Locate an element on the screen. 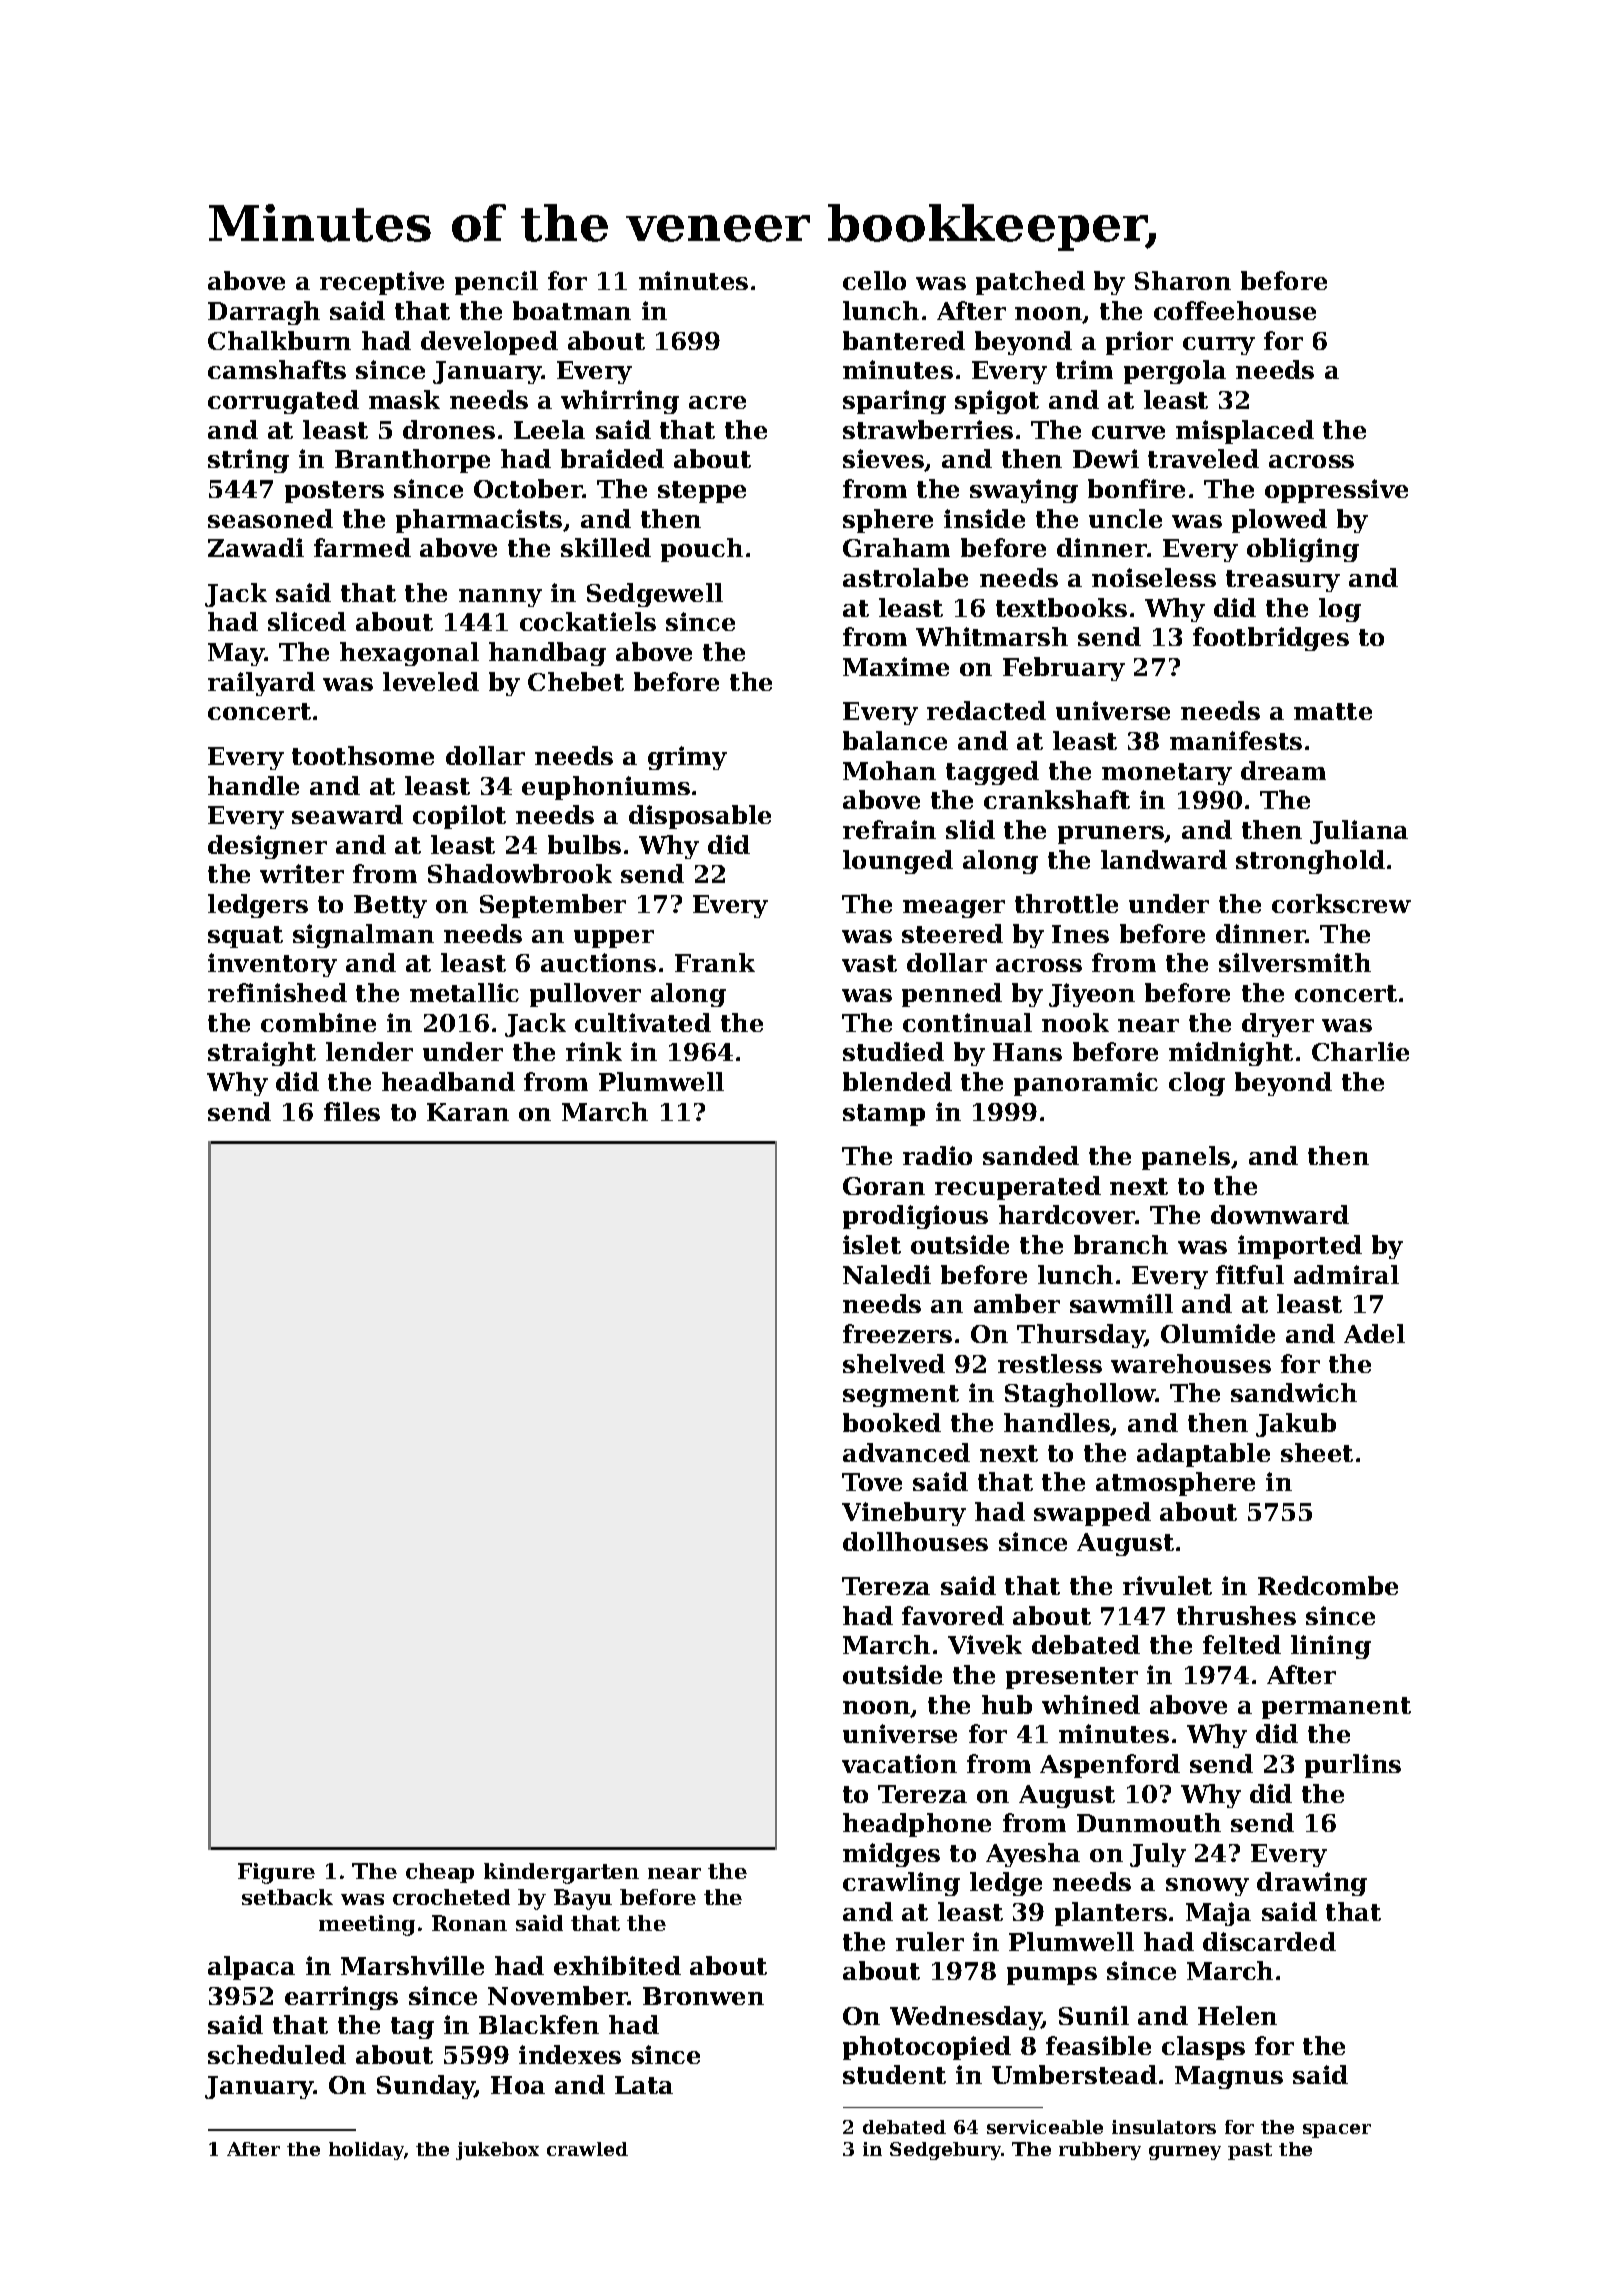 This screenshot has height=2292, width=1620. Karan is located at coordinates (468, 1112).
